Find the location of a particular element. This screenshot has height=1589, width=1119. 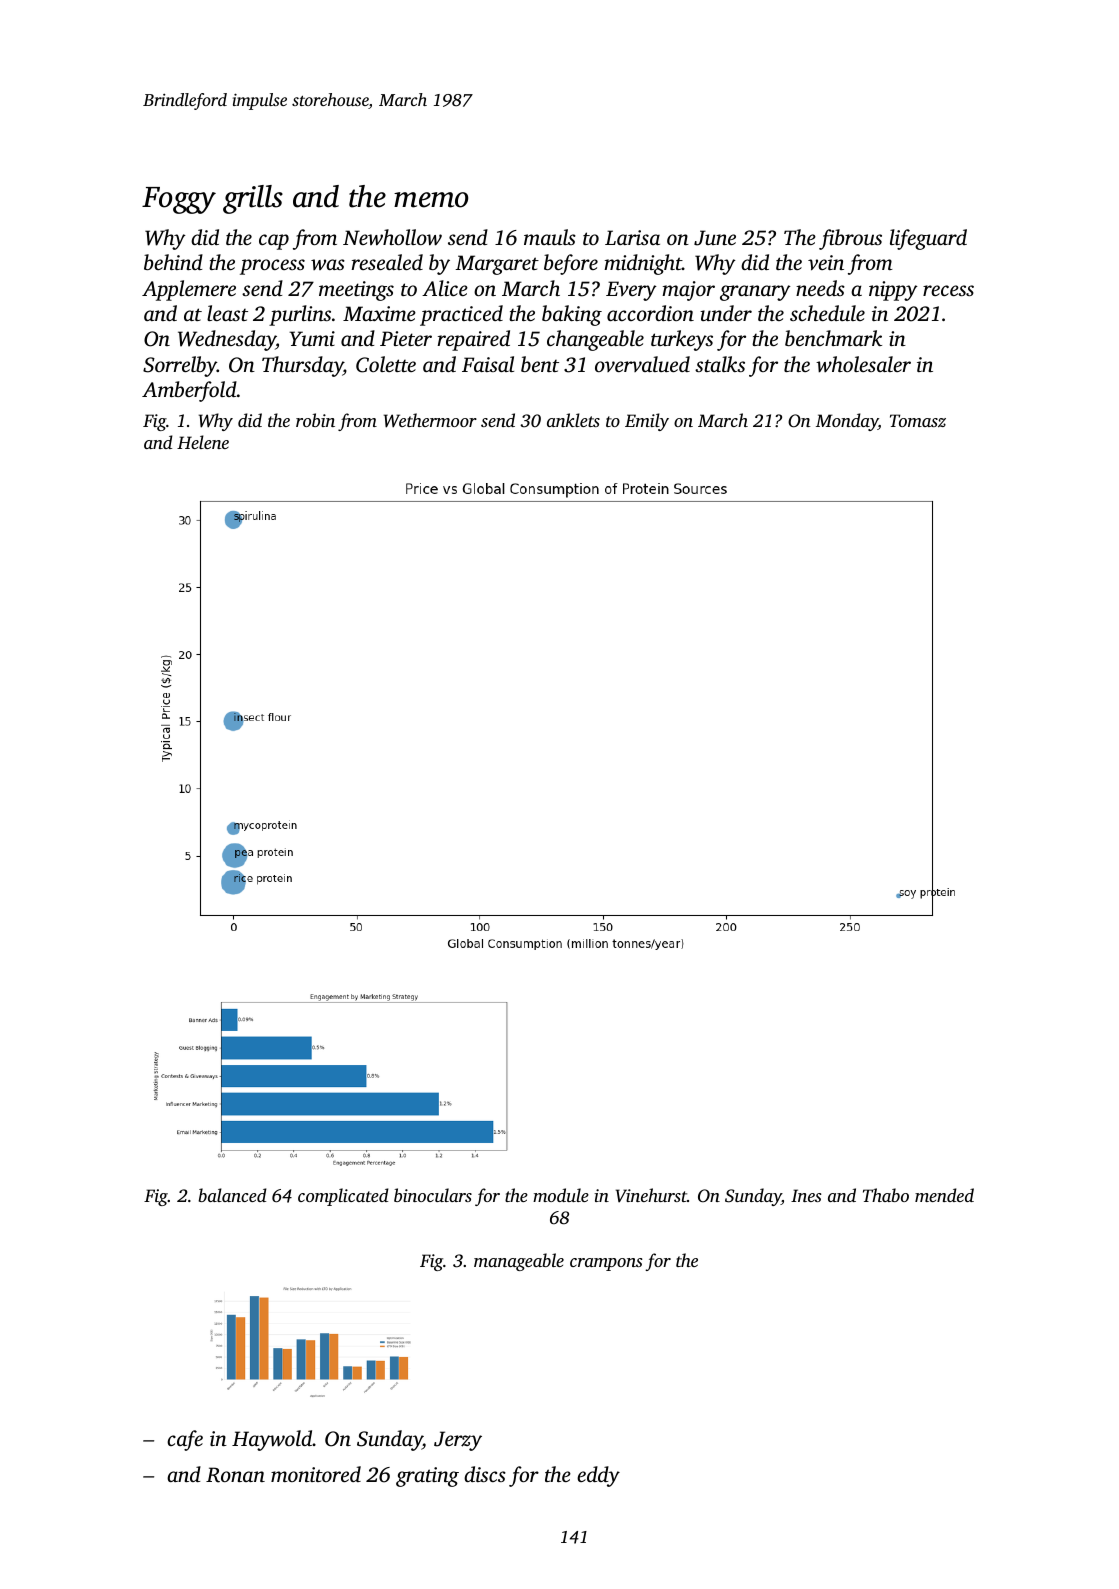

nippy is located at coordinates (893, 291).
